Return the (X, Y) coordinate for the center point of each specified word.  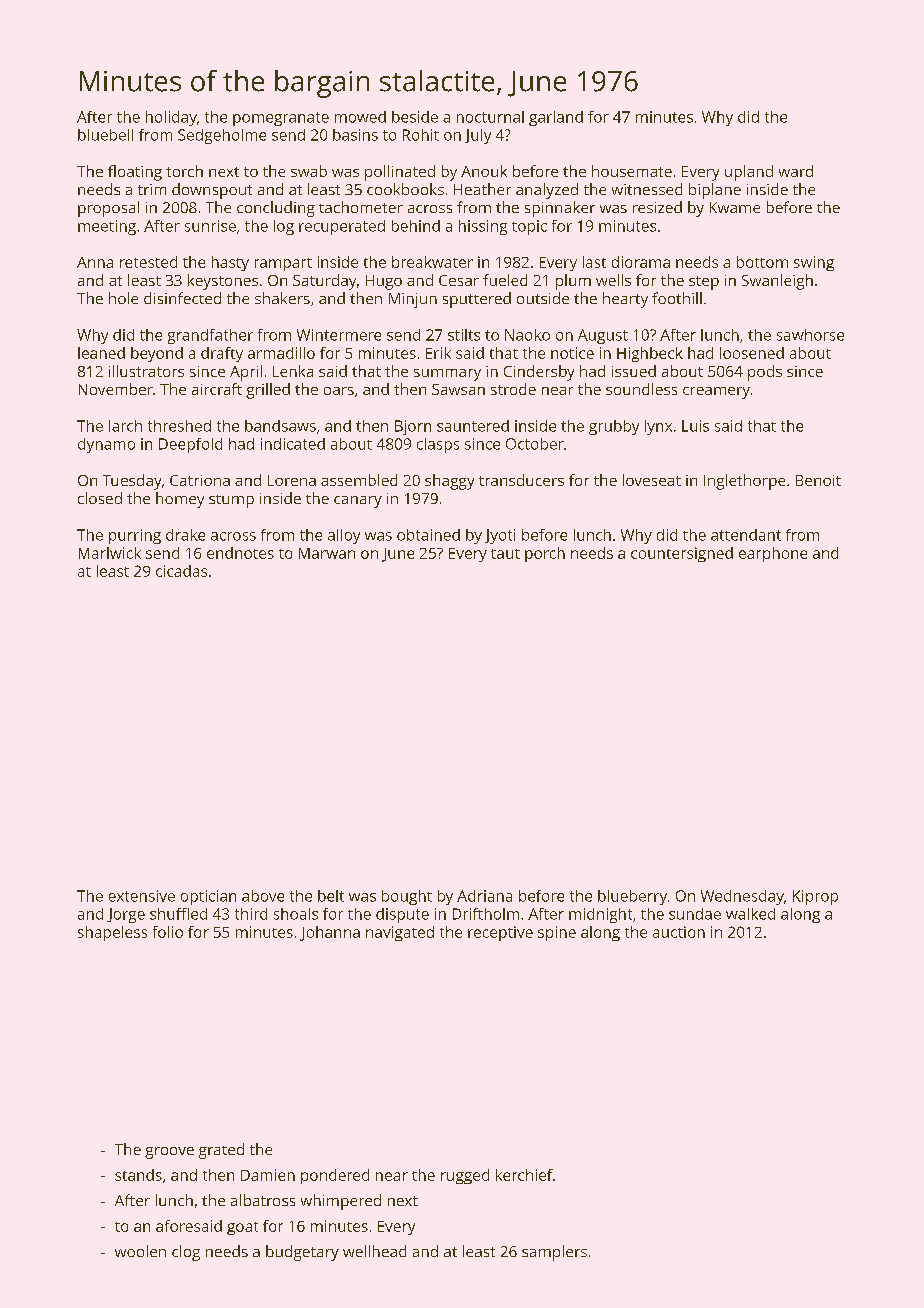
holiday (171, 118)
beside (415, 117)
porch (545, 554)
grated (221, 1151)
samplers (554, 1253)
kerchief (524, 1175)
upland (749, 173)
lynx (658, 427)
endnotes (240, 553)
